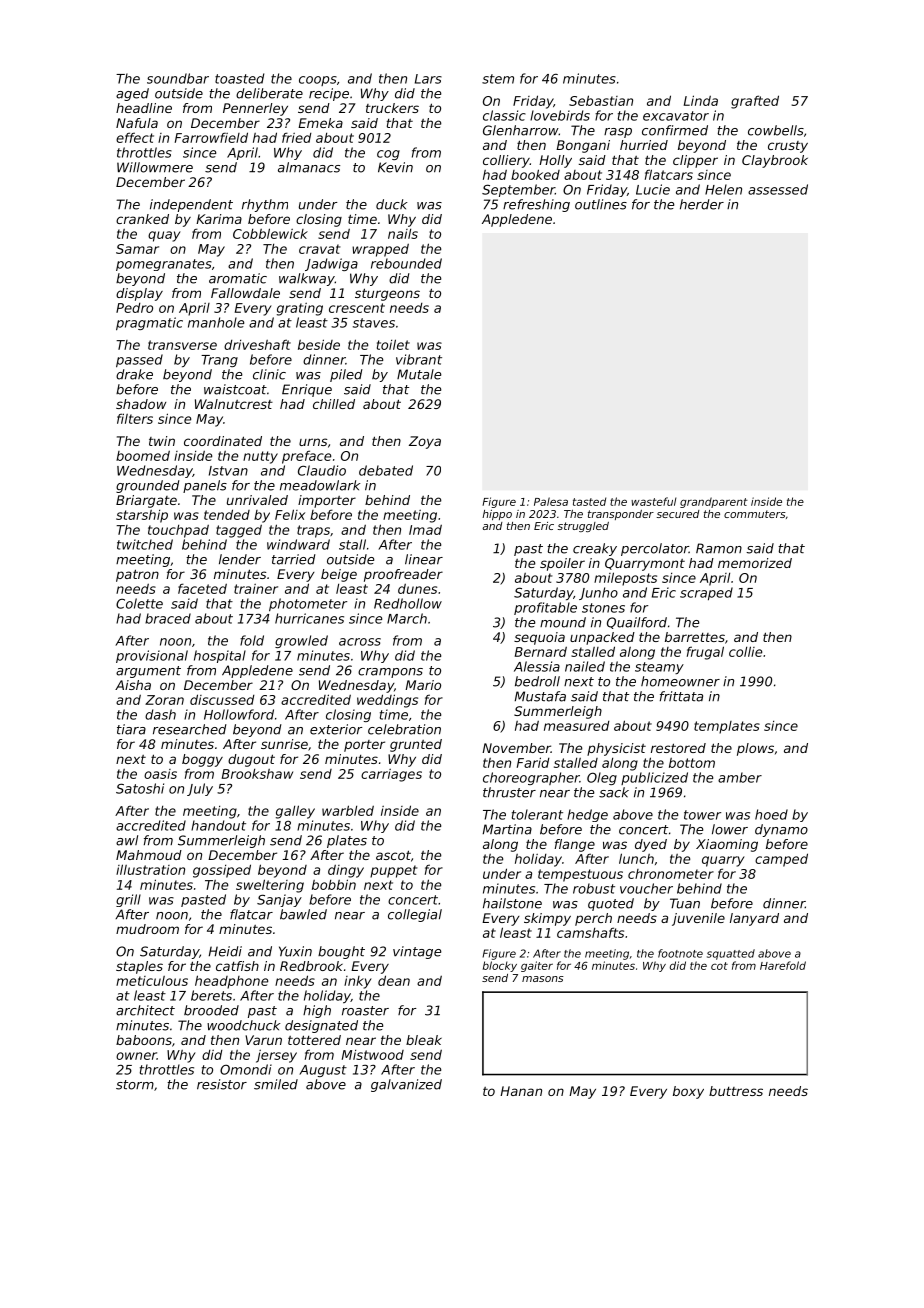  What do you see at coordinates (601, 204) in the document?
I see `outlines` at bounding box center [601, 204].
